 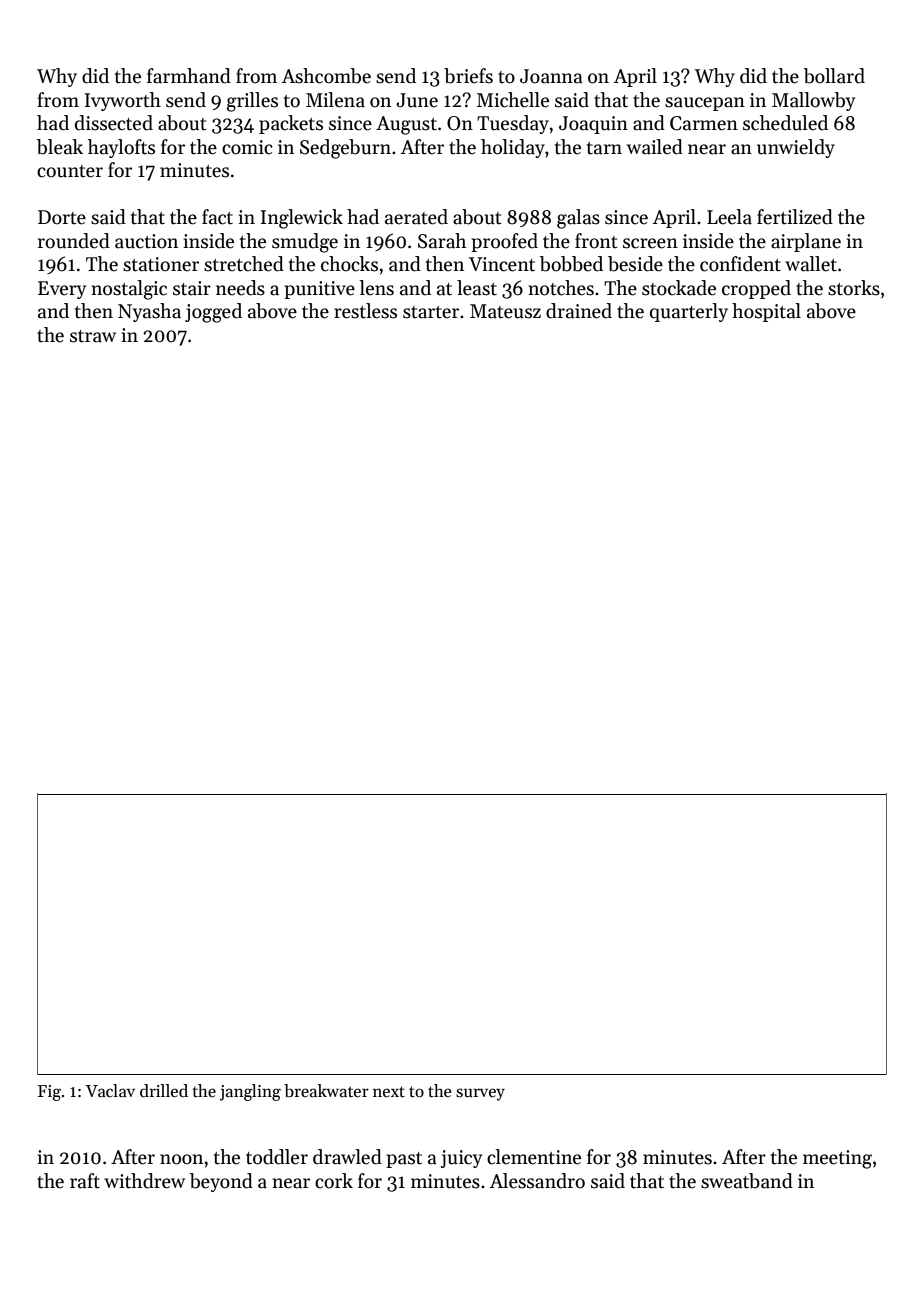 What do you see at coordinates (480, 1094) in the screenshot?
I see `survey` at bounding box center [480, 1094].
